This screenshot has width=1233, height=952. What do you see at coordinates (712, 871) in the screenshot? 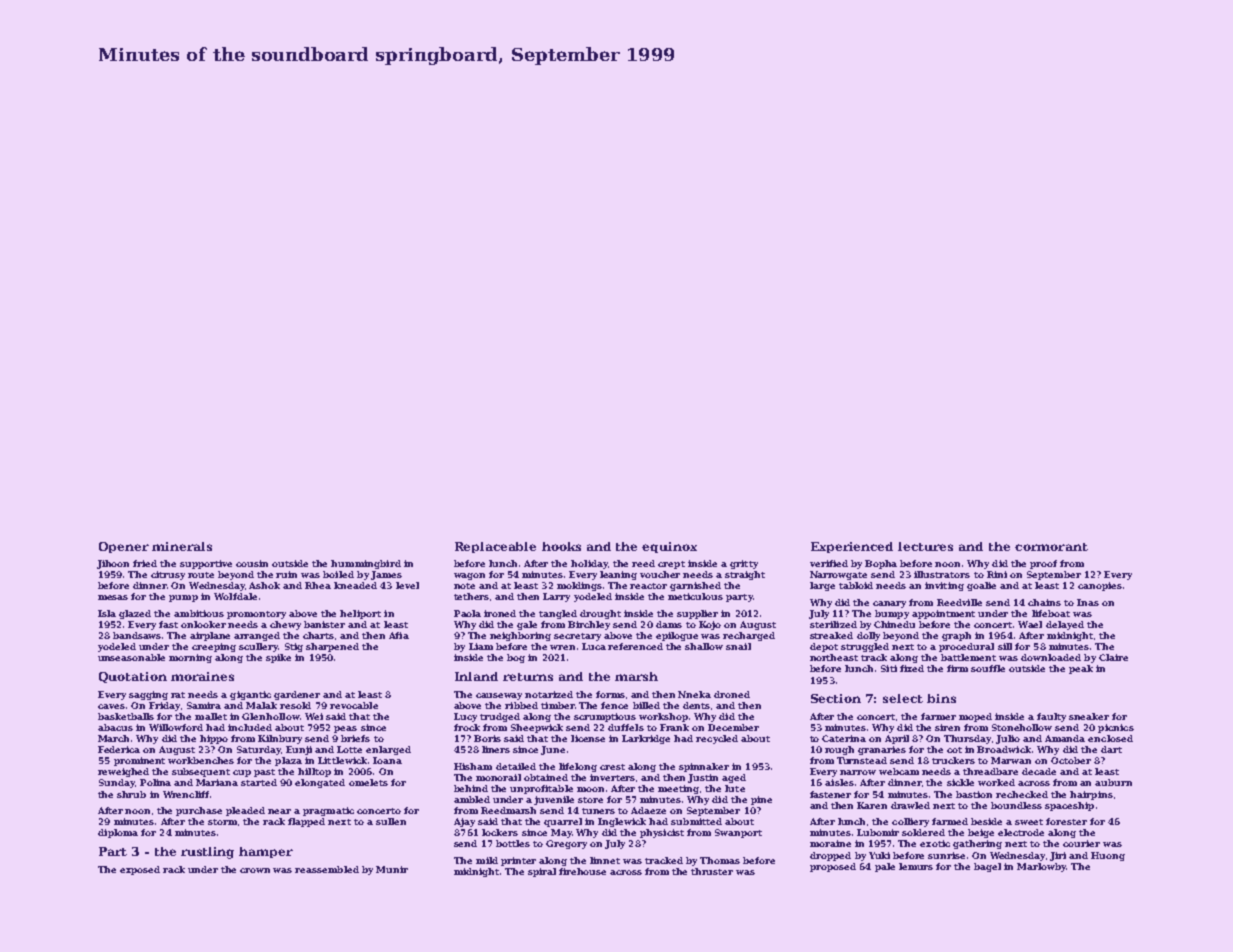
I see `thruster` at bounding box center [712, 871].
